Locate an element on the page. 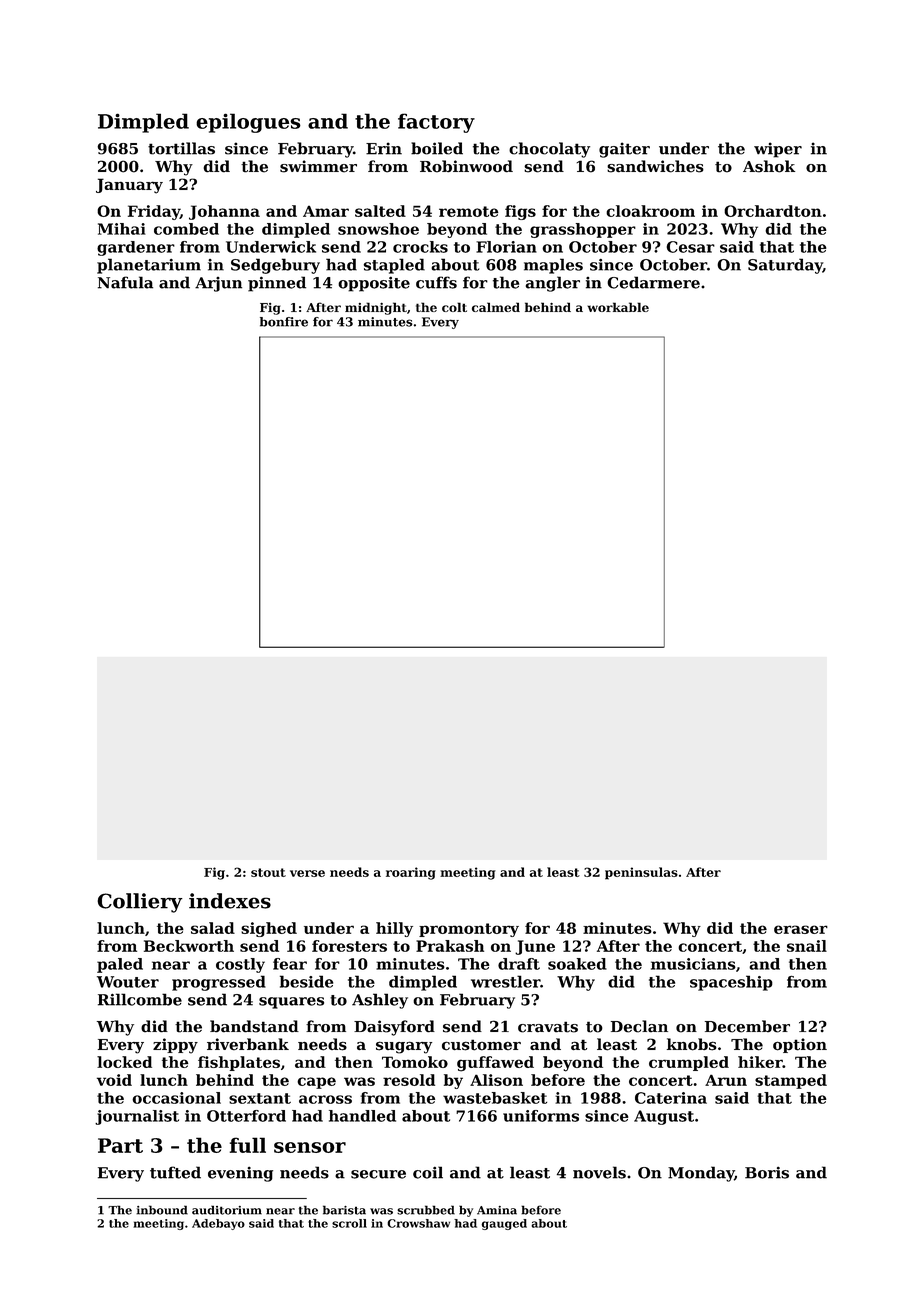 Image resolution: width=924 pixels, height=1308 pixels. Johanna is located at coordinates (224, 212).
